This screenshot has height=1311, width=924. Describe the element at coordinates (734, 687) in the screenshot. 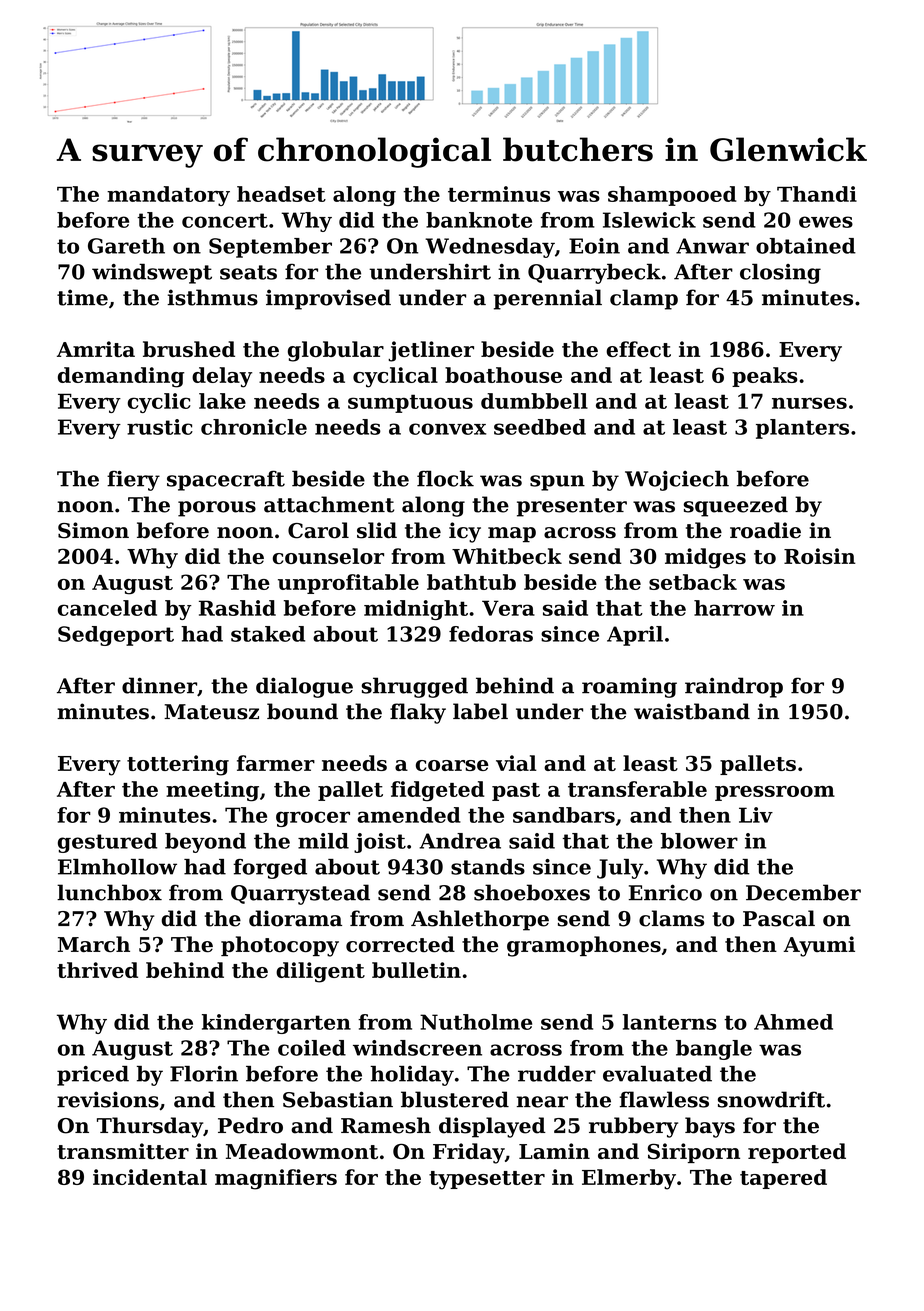

I see `raindrop` at that location.
